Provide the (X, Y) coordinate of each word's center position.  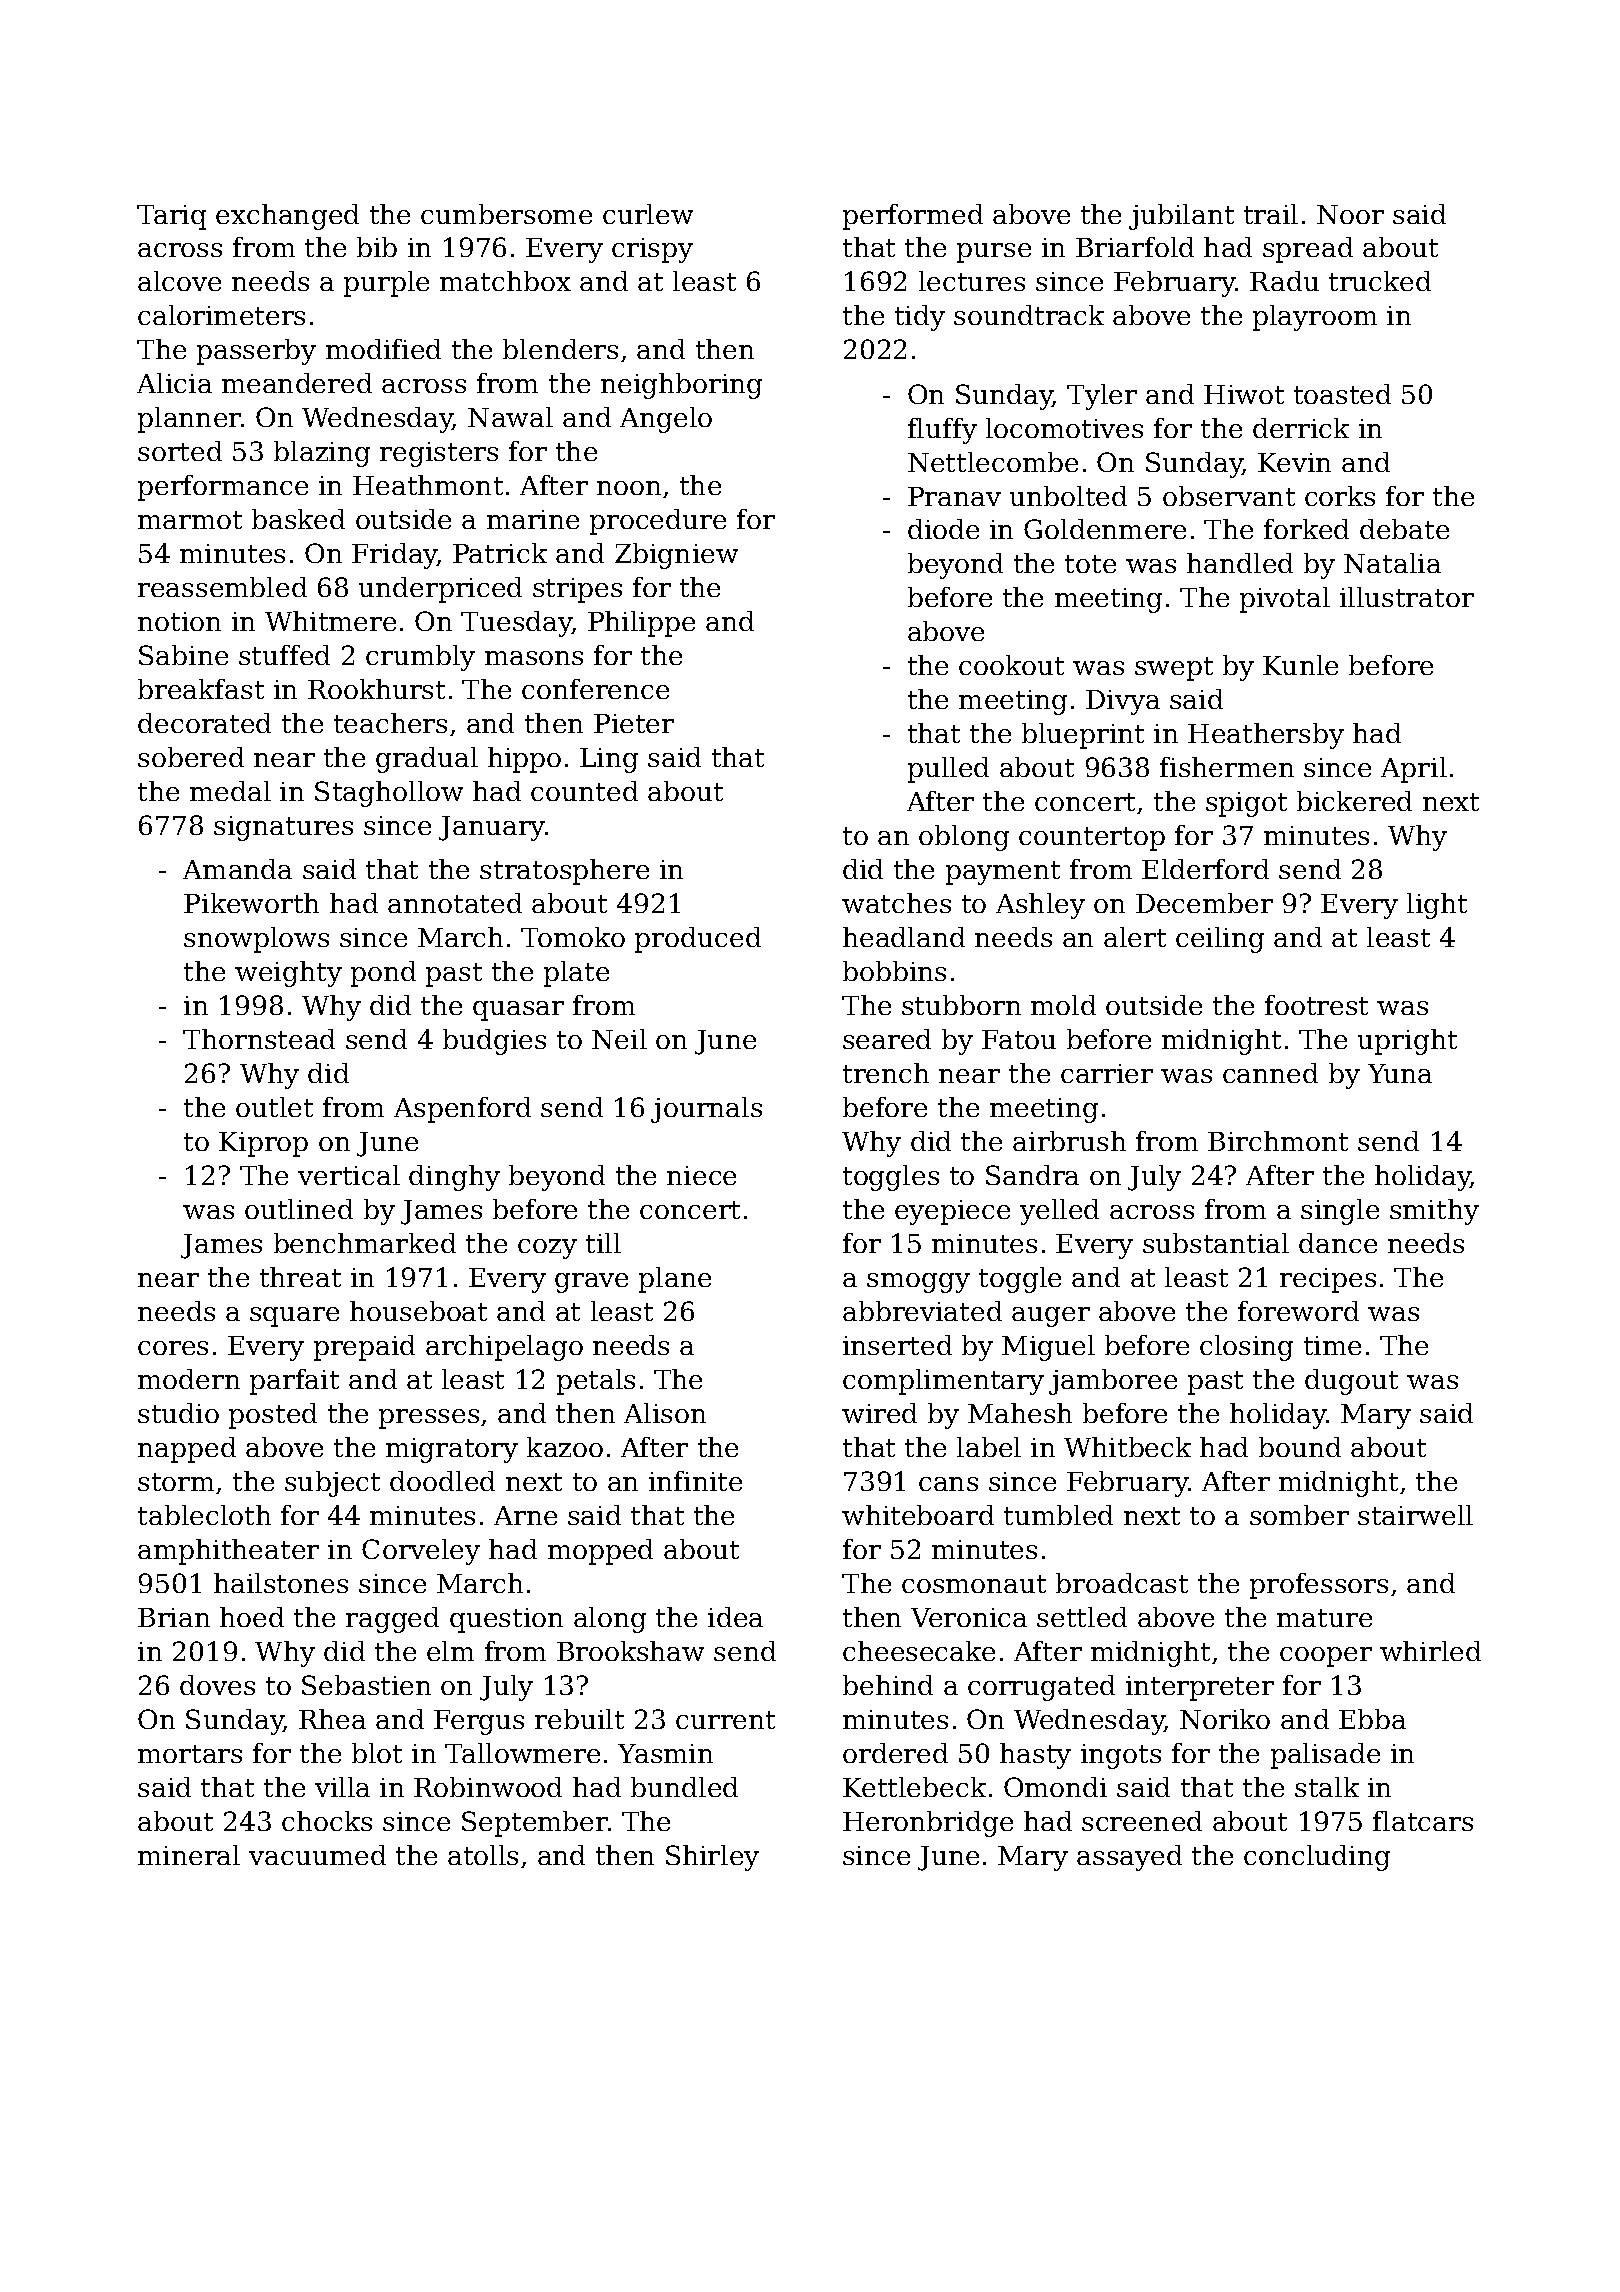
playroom (1315, 318)
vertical (349, 1175)
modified (383, 349)
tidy (920, 318)
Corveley (421, 1552)
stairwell (1415, 1515)
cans (948, 1484)
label (989, 1447)
